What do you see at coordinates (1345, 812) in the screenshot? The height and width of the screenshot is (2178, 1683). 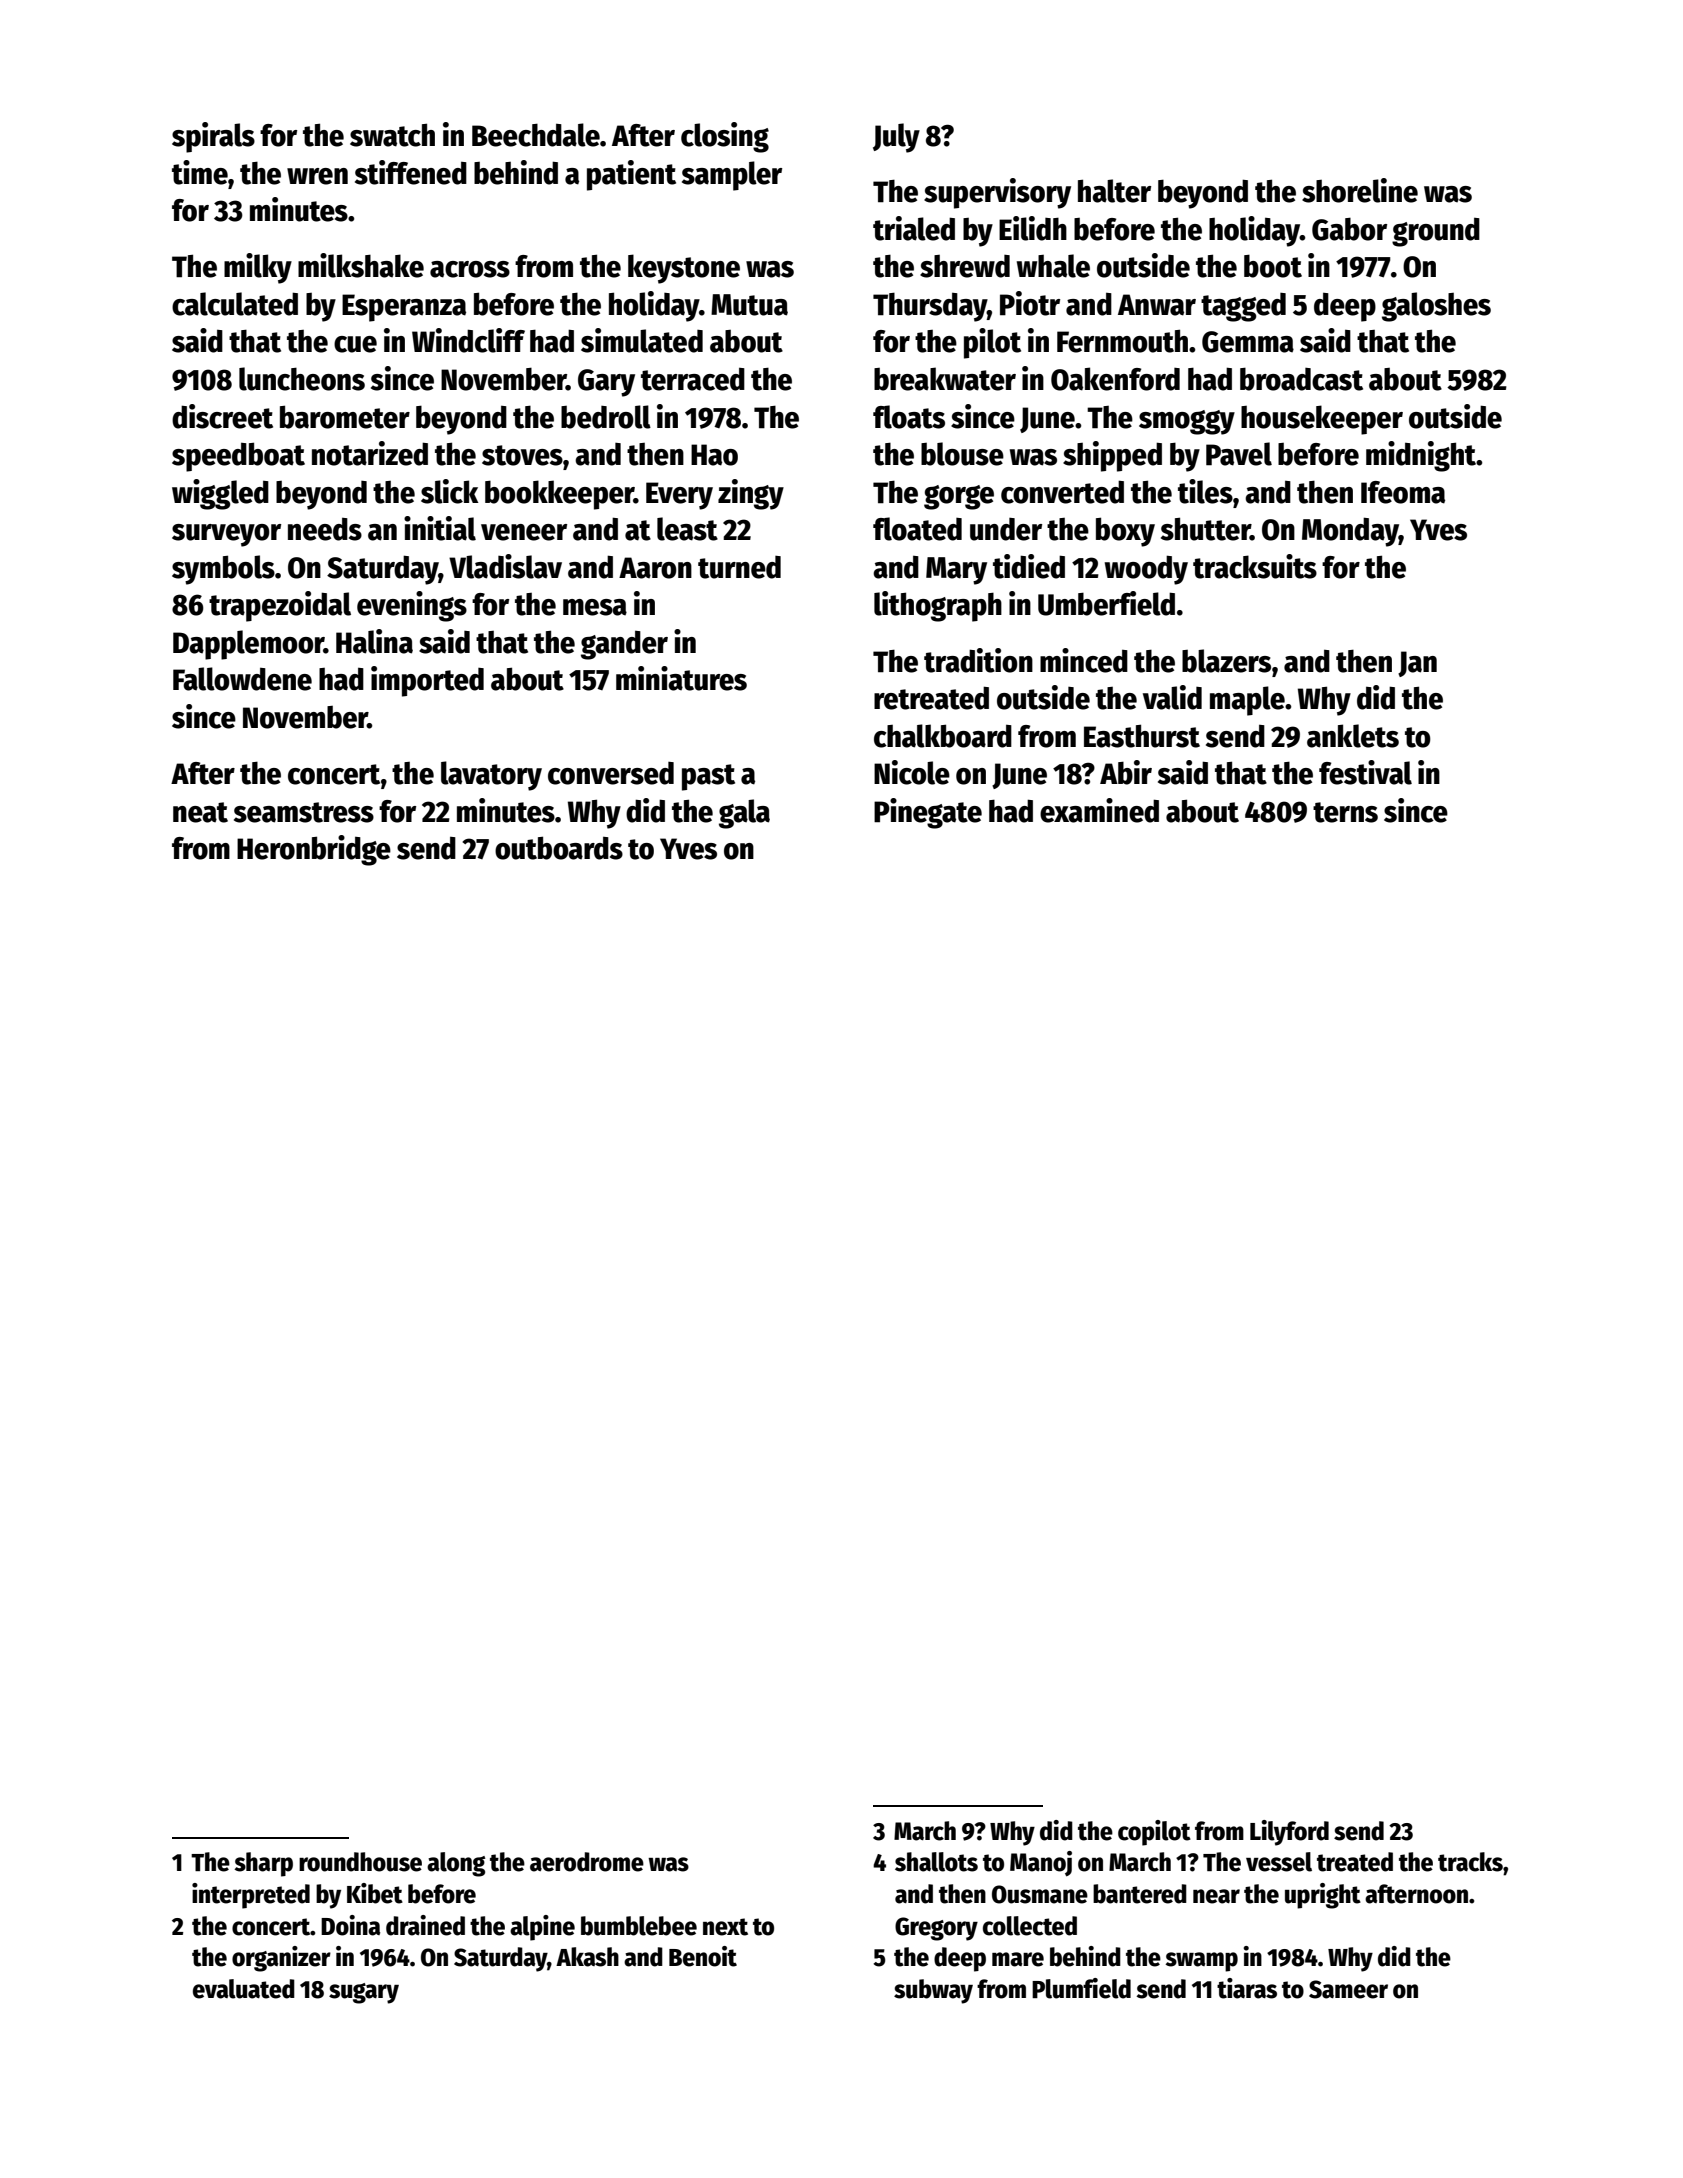 I see `terns` at bounding box center [1345, 812].
